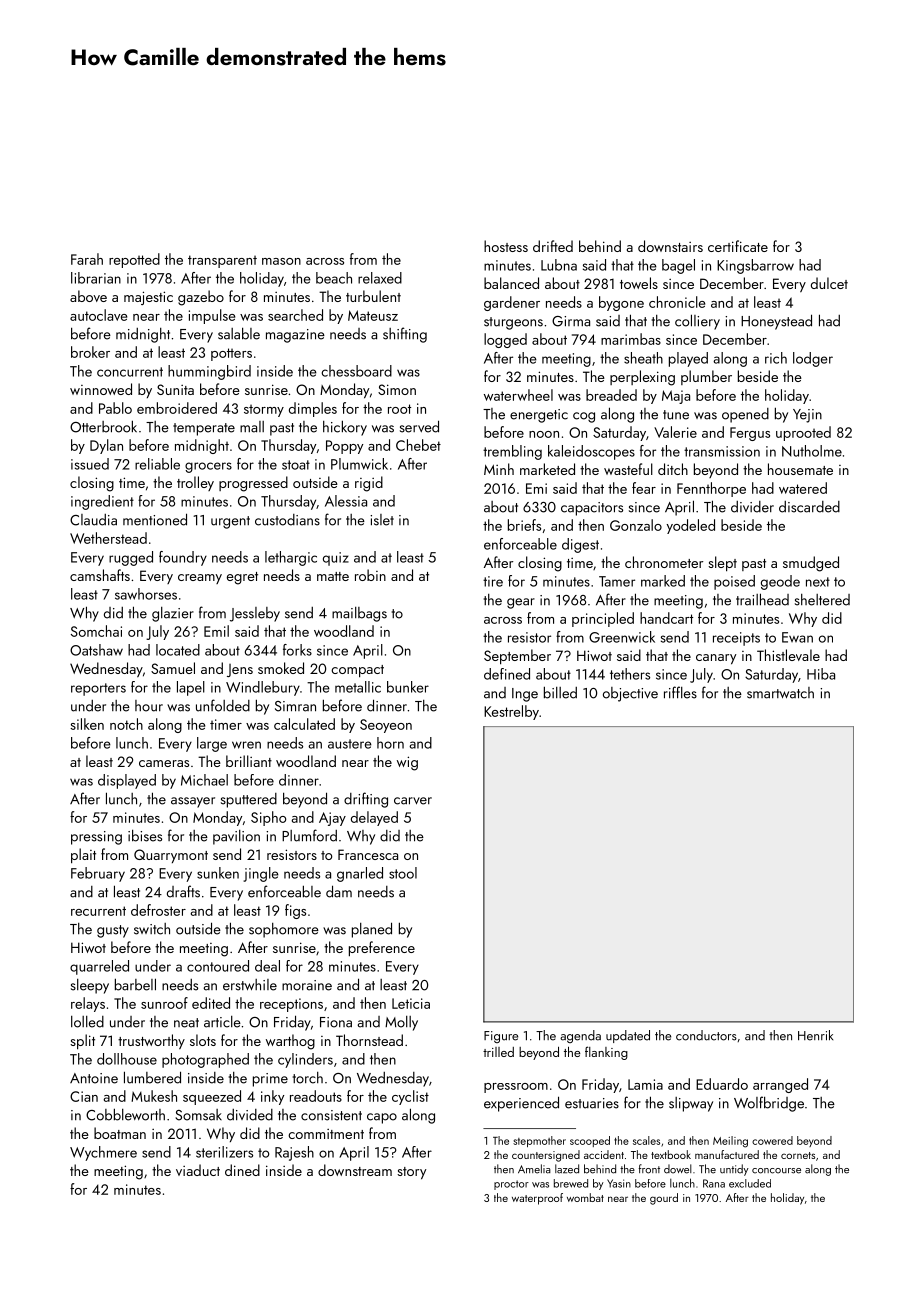 The height and width of the screenshot is (1308, 924). Describe the element at coordinates (255, 614) in the screenshot. I see `Jessleby` at that location.
